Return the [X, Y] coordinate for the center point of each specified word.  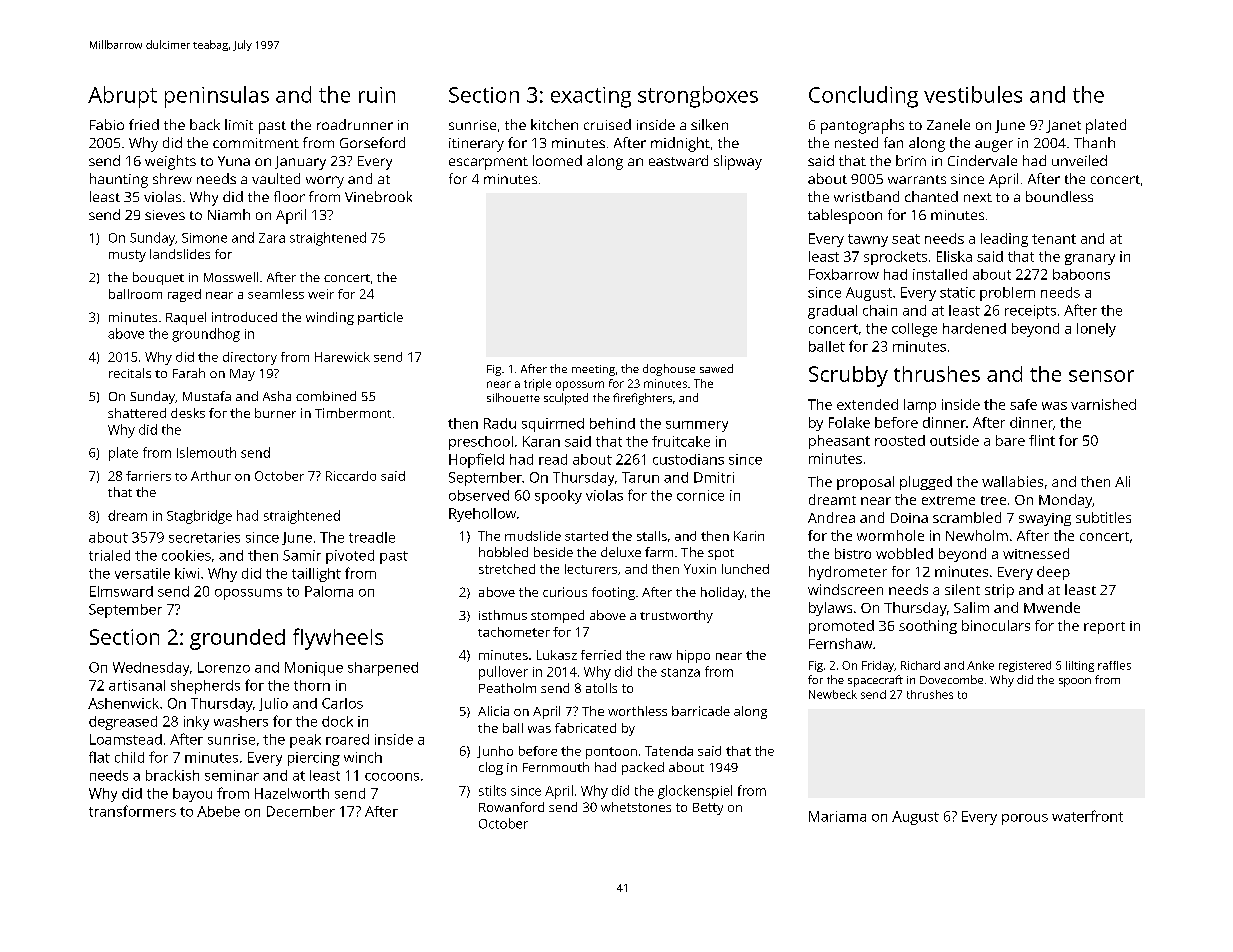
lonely [1096, 330]
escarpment [488, 163]
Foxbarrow [844, 274]
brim [911, 160]
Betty [708, 809]
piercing [314, 759]
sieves [165, 215]
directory [250, 358]
